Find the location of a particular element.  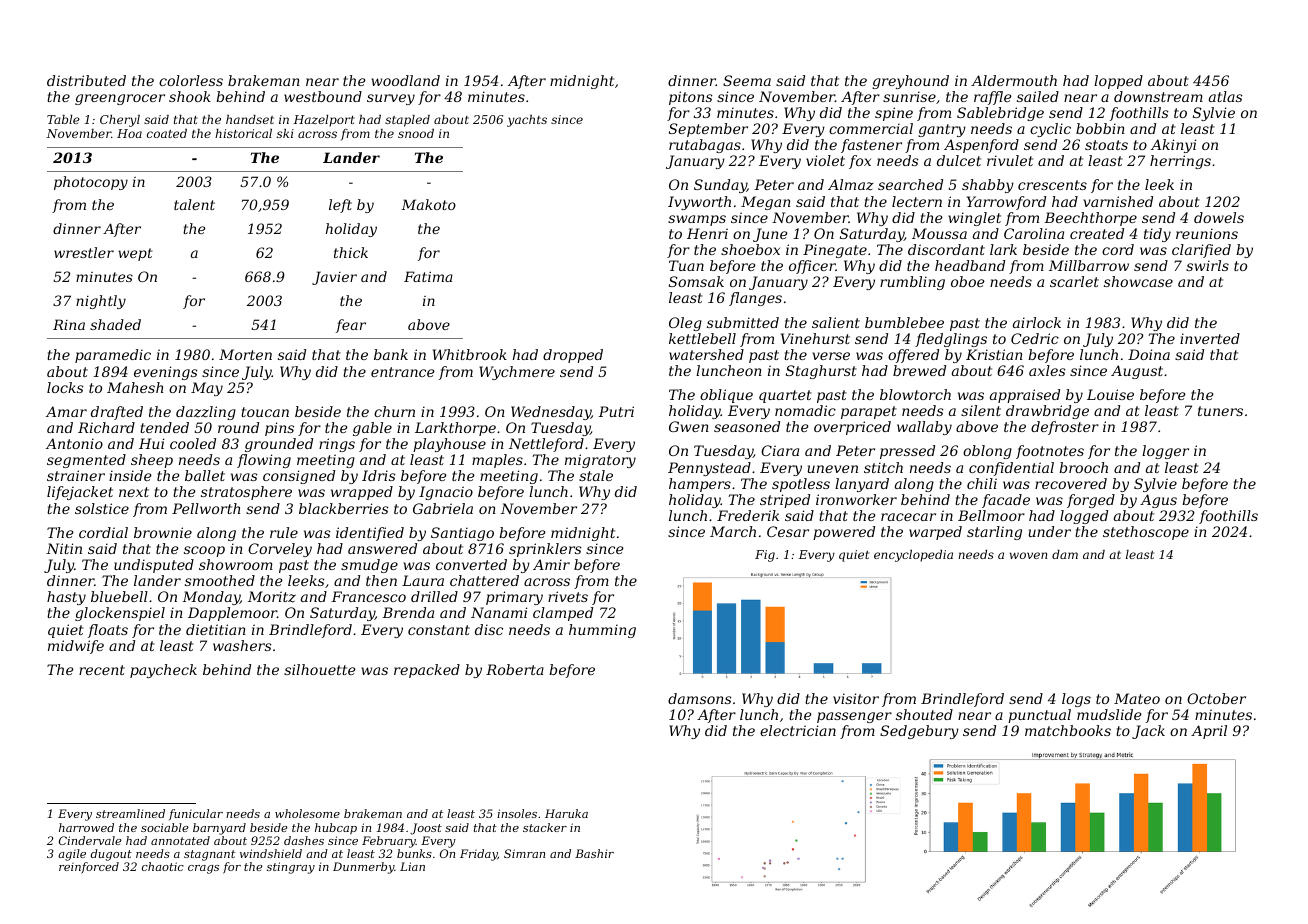

paycheck is located at coordinates (163, 671).
